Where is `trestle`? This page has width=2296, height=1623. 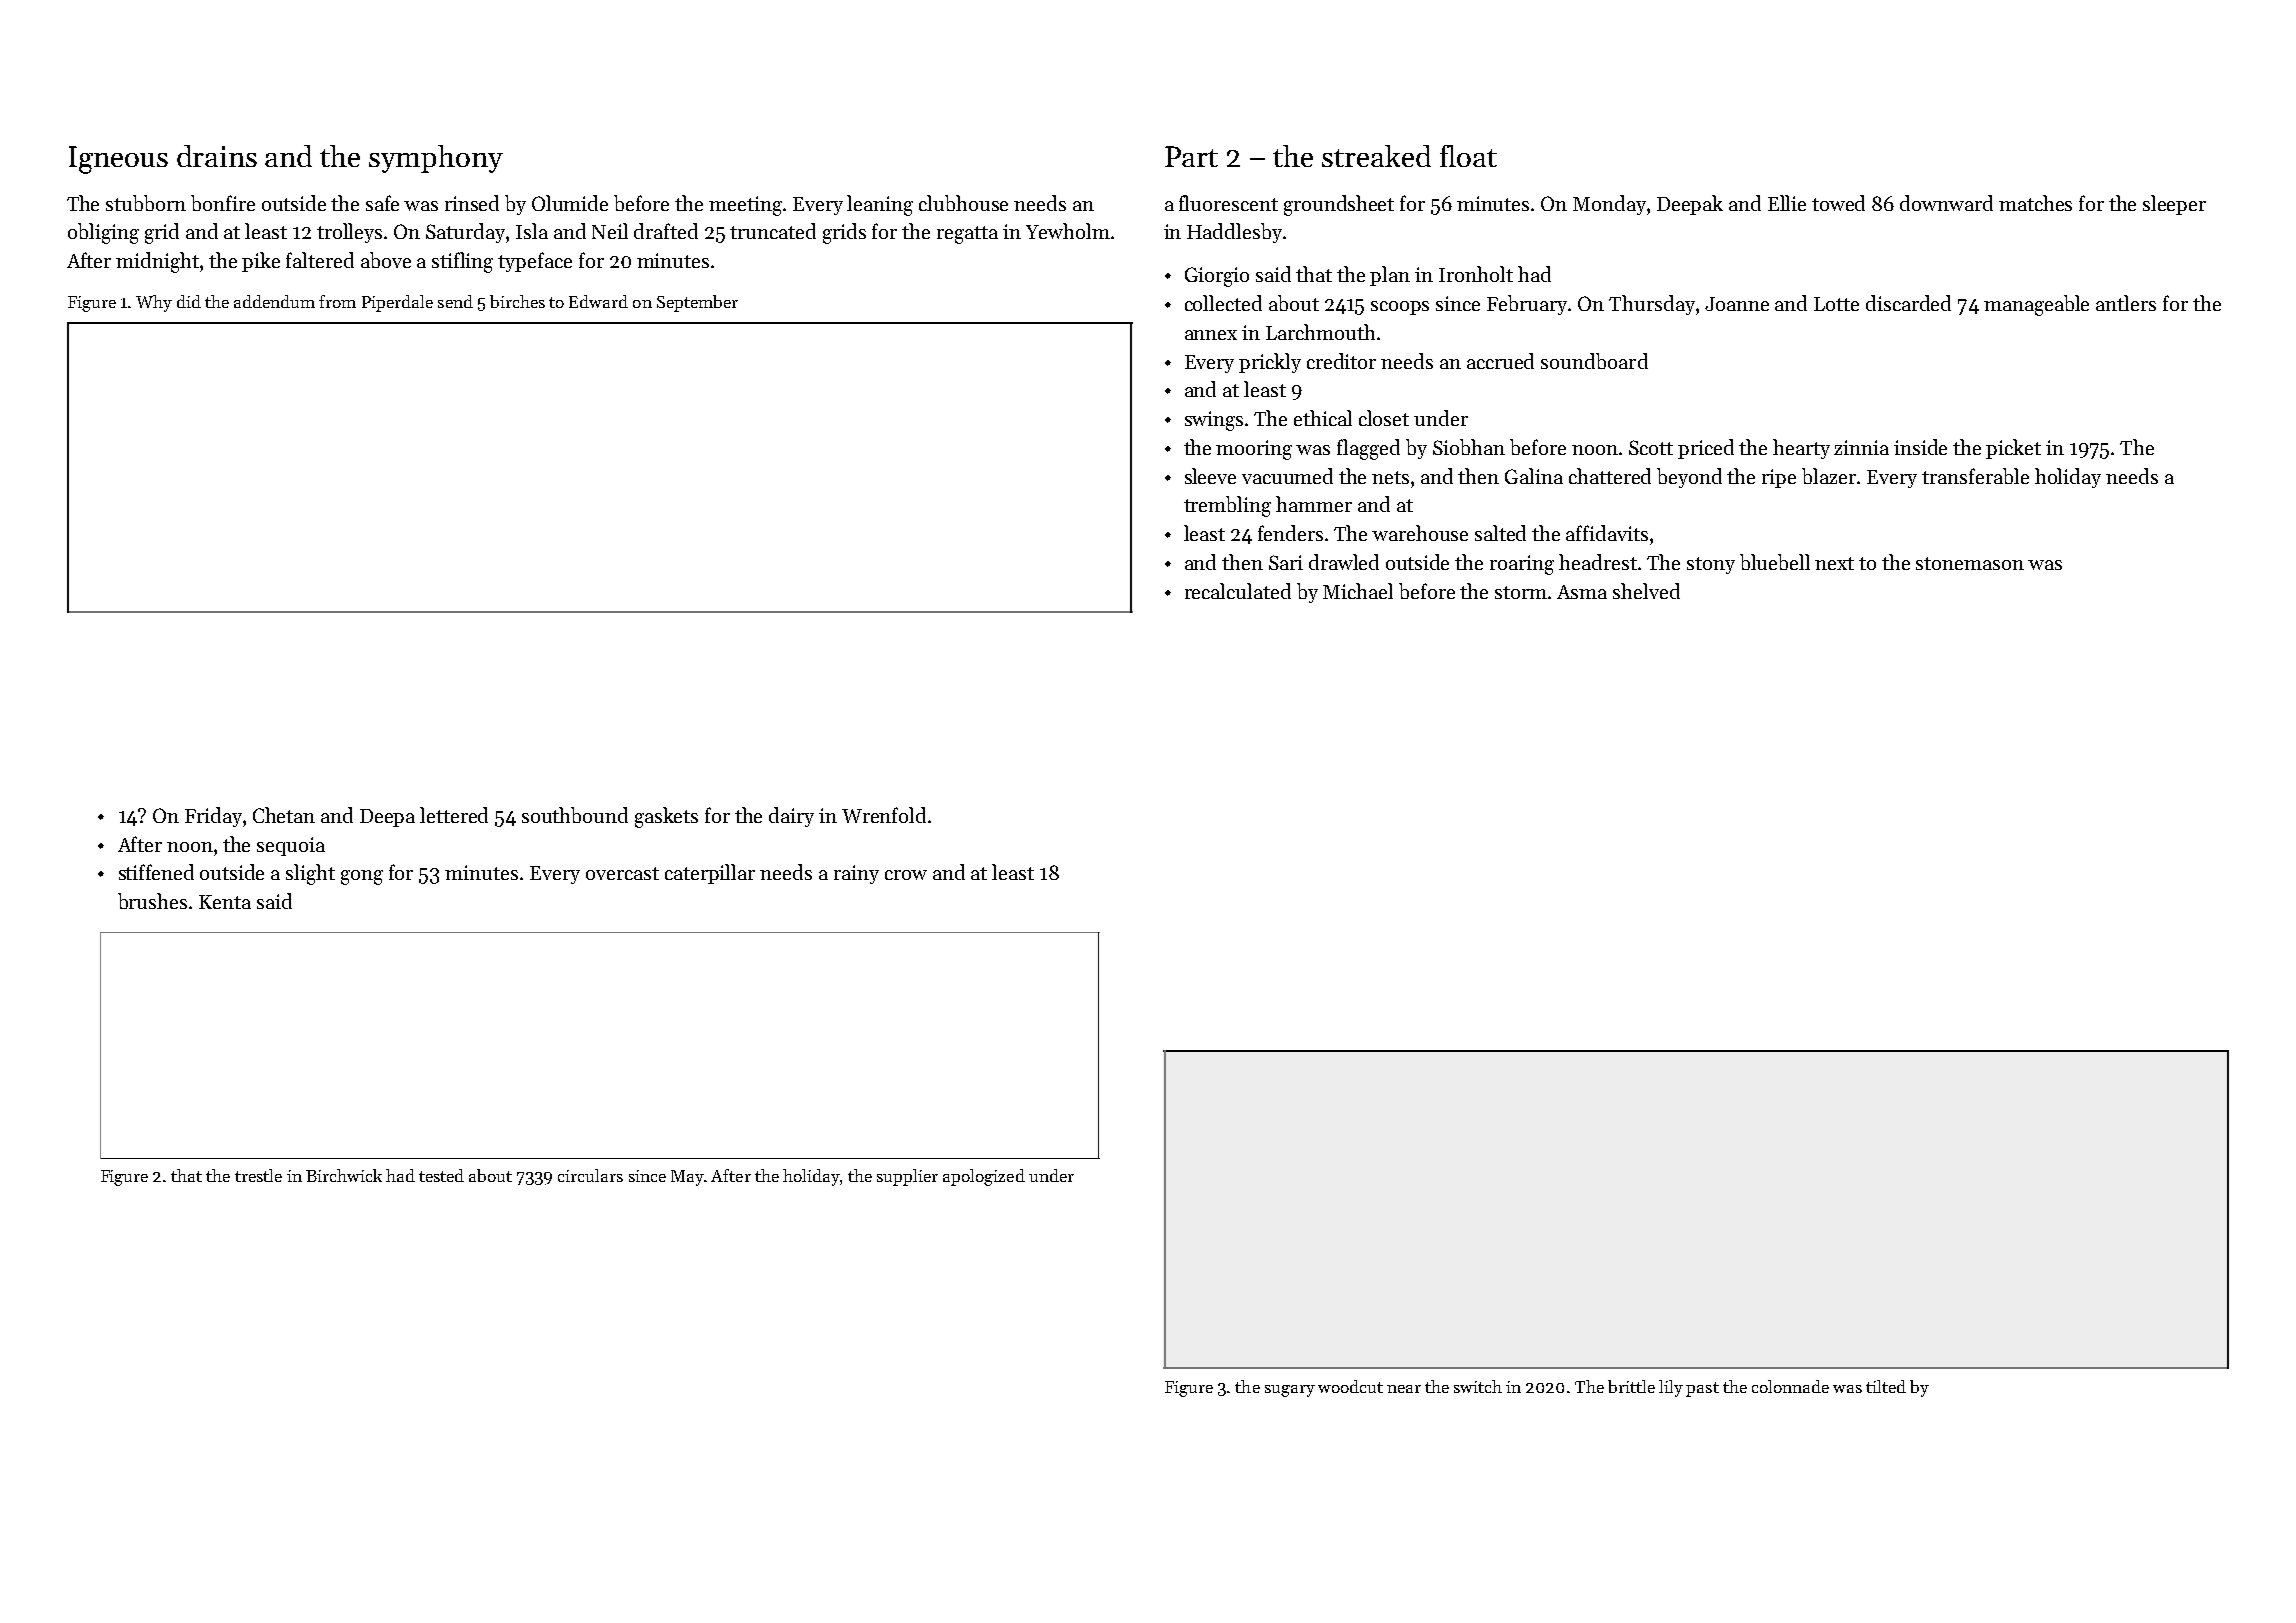
trestle is located at coordinates (258, 1175).
